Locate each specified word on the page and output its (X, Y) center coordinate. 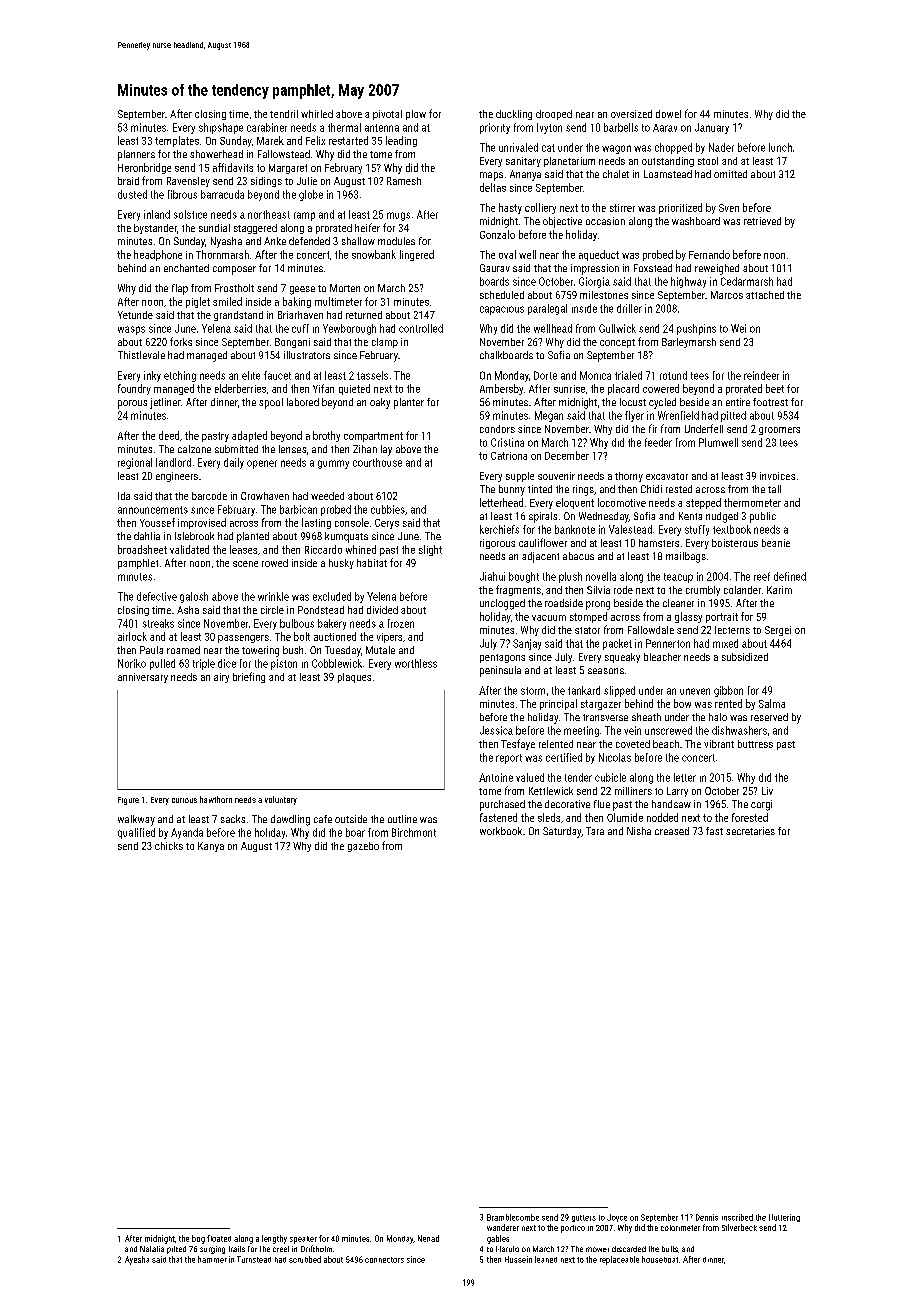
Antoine (496, 777)
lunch (780, 147)
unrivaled (518, 147)
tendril (284, 114)
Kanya (211, 847)
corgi (761, 805)
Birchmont (414, 832)
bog (198, 1239)
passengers (243, 639)
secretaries (750, 831)
